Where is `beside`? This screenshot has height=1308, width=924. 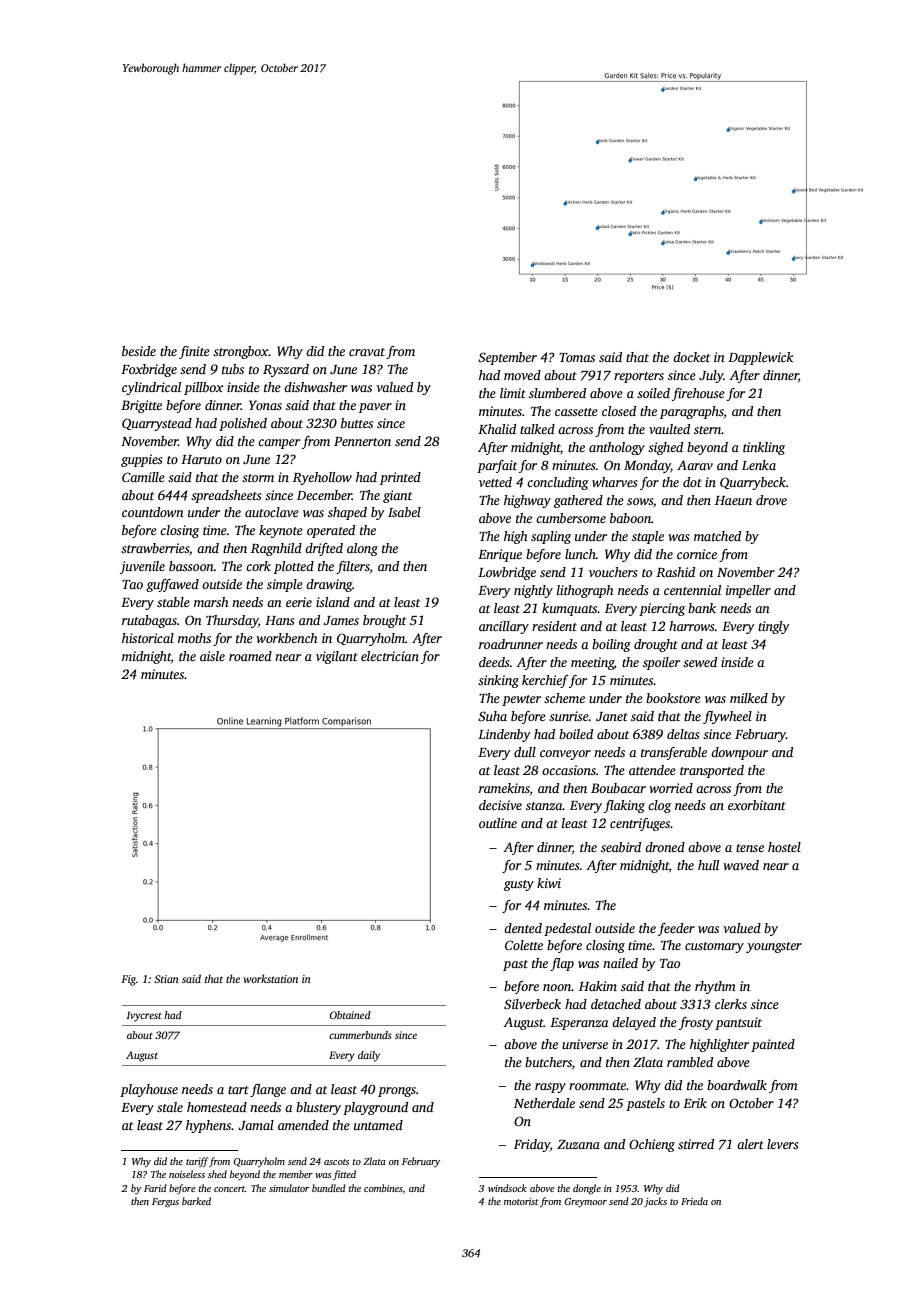 beside is located at coordinates (139, 351).
